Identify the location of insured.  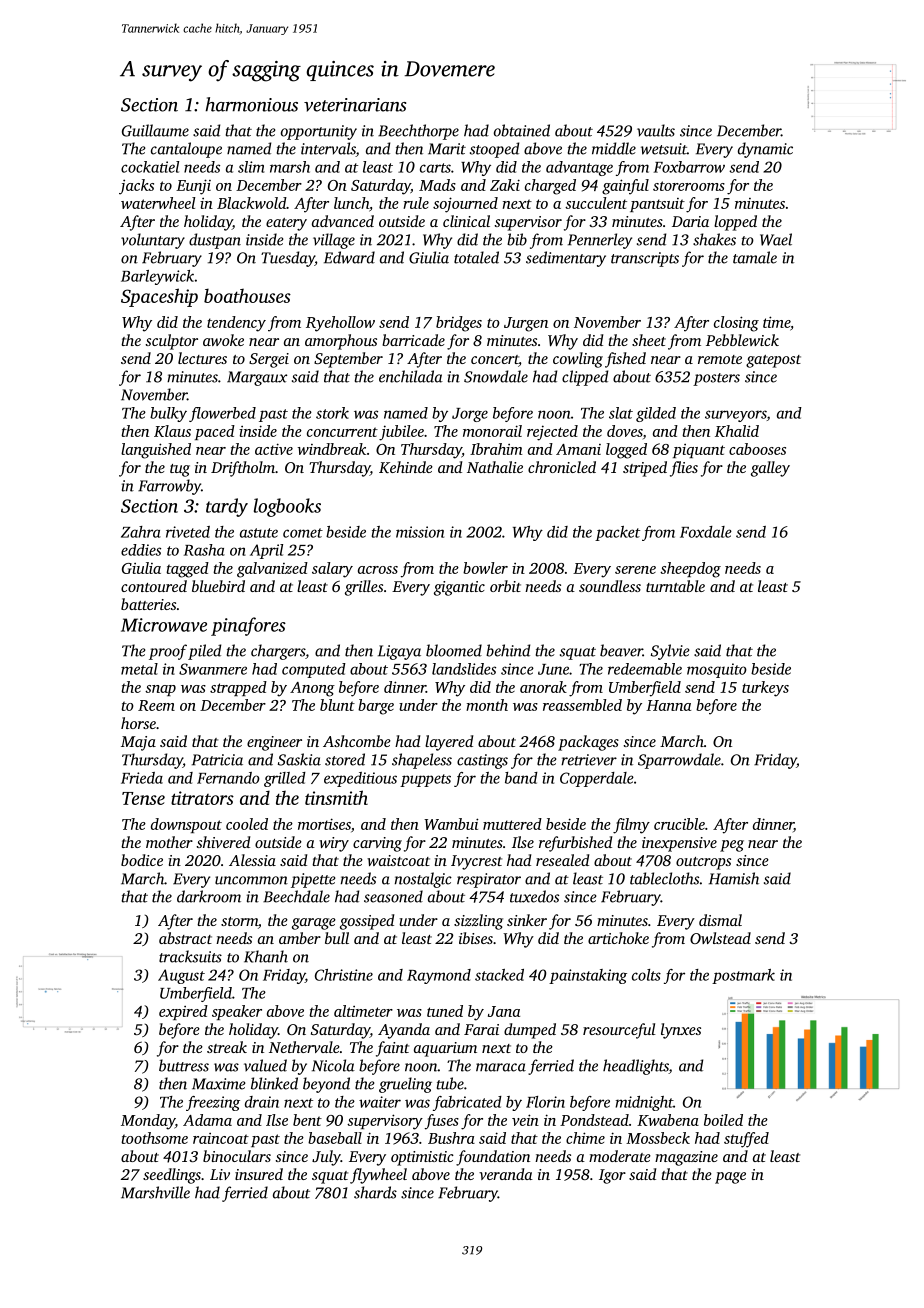
(259, 1174).
